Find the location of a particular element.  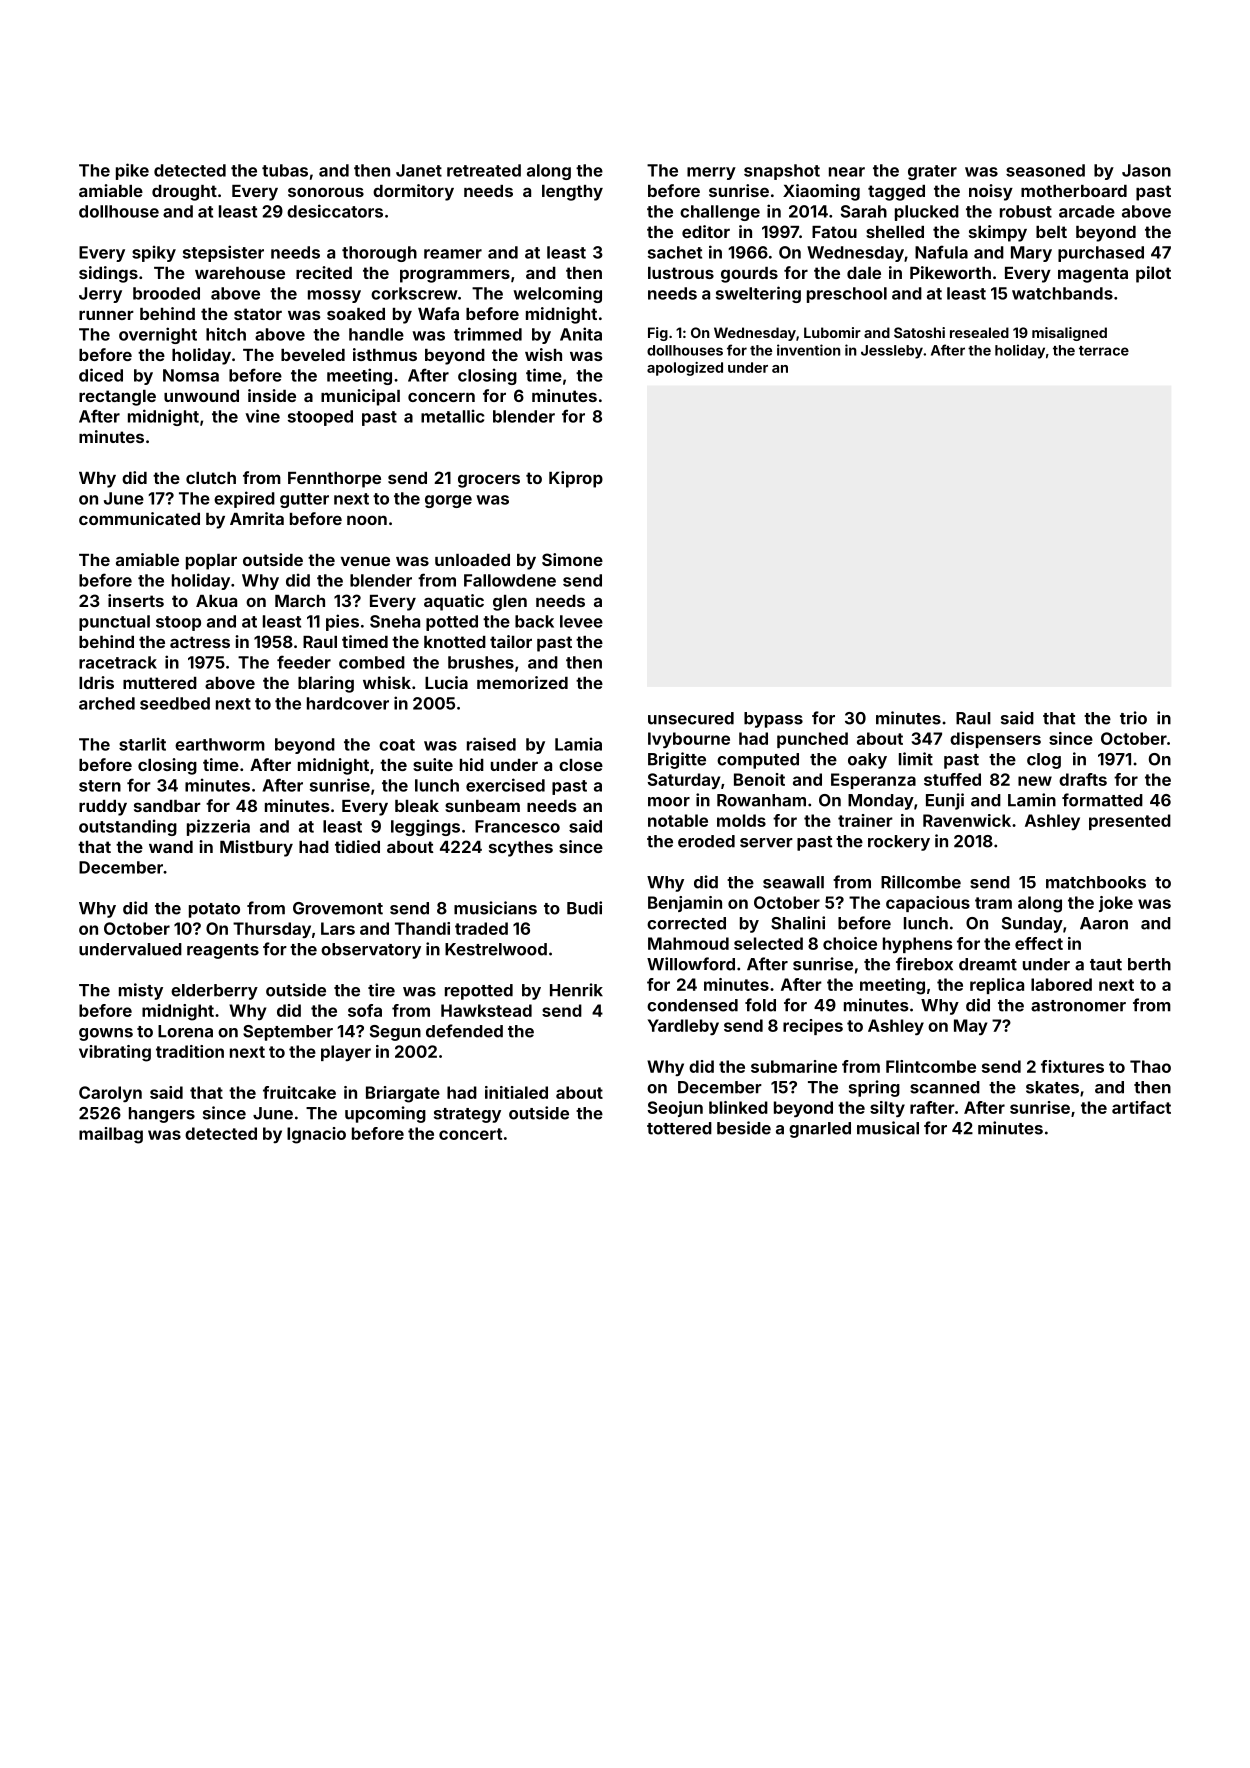

berth is located at coordinates (1149, 964).
